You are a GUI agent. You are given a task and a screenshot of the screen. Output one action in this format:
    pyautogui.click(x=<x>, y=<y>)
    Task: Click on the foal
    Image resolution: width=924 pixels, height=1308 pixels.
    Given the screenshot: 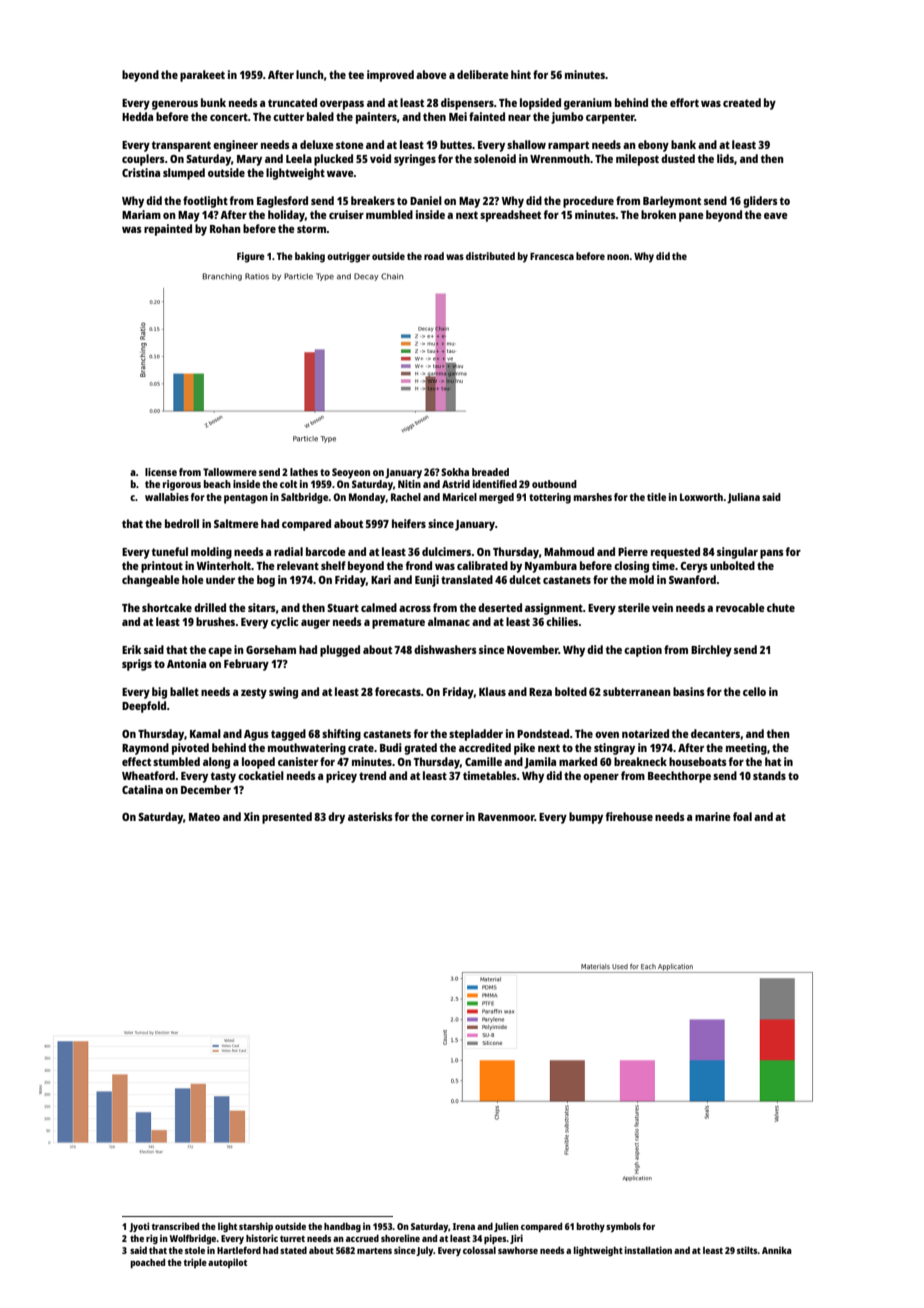 What is the action you would take?
    pyautogui.click(x=742, y=816)
